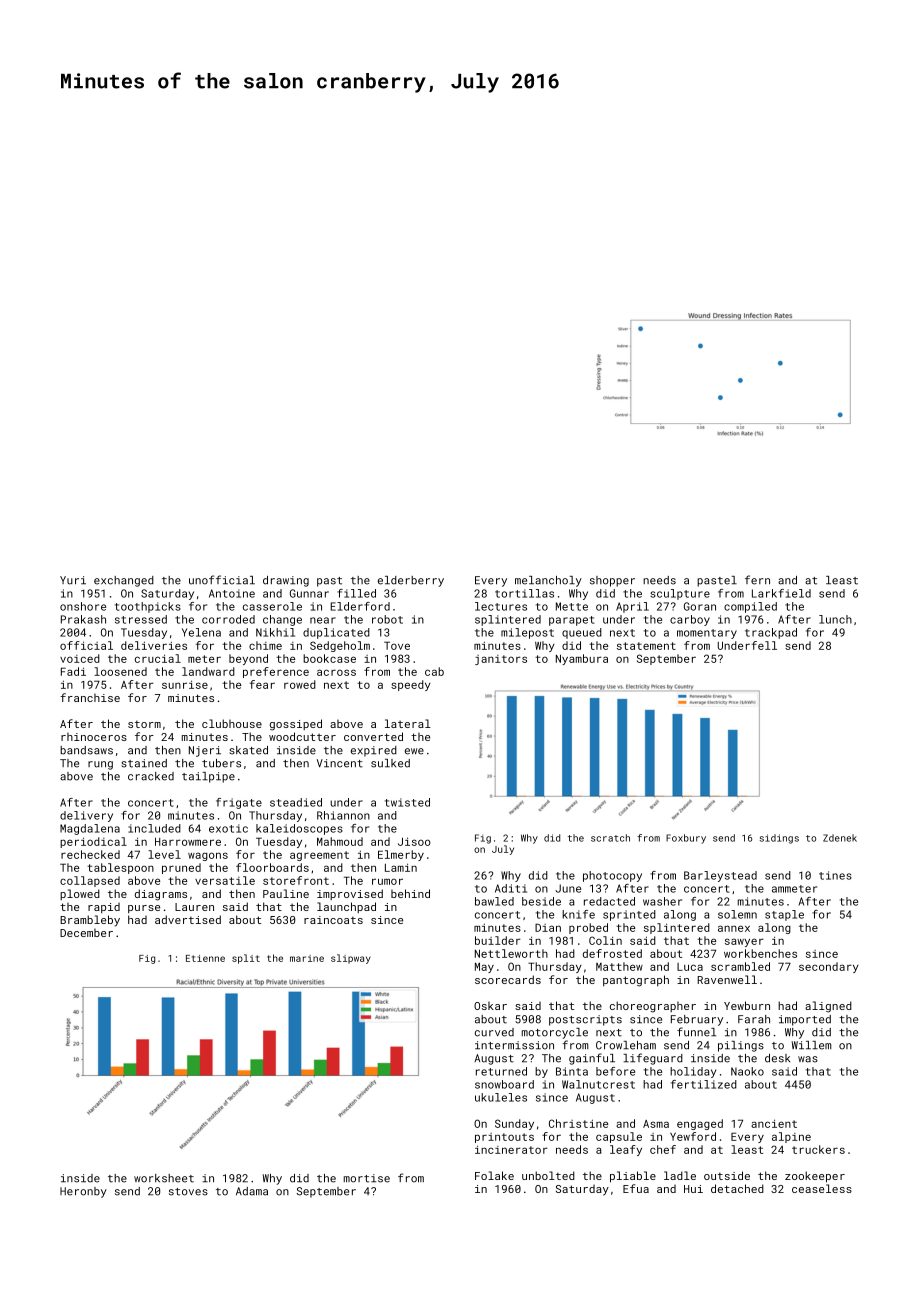 This screenshot has width=924, height=1308. Describe the element at coordinates (757, 580) in the screenshot. I see `fern` at that location.
